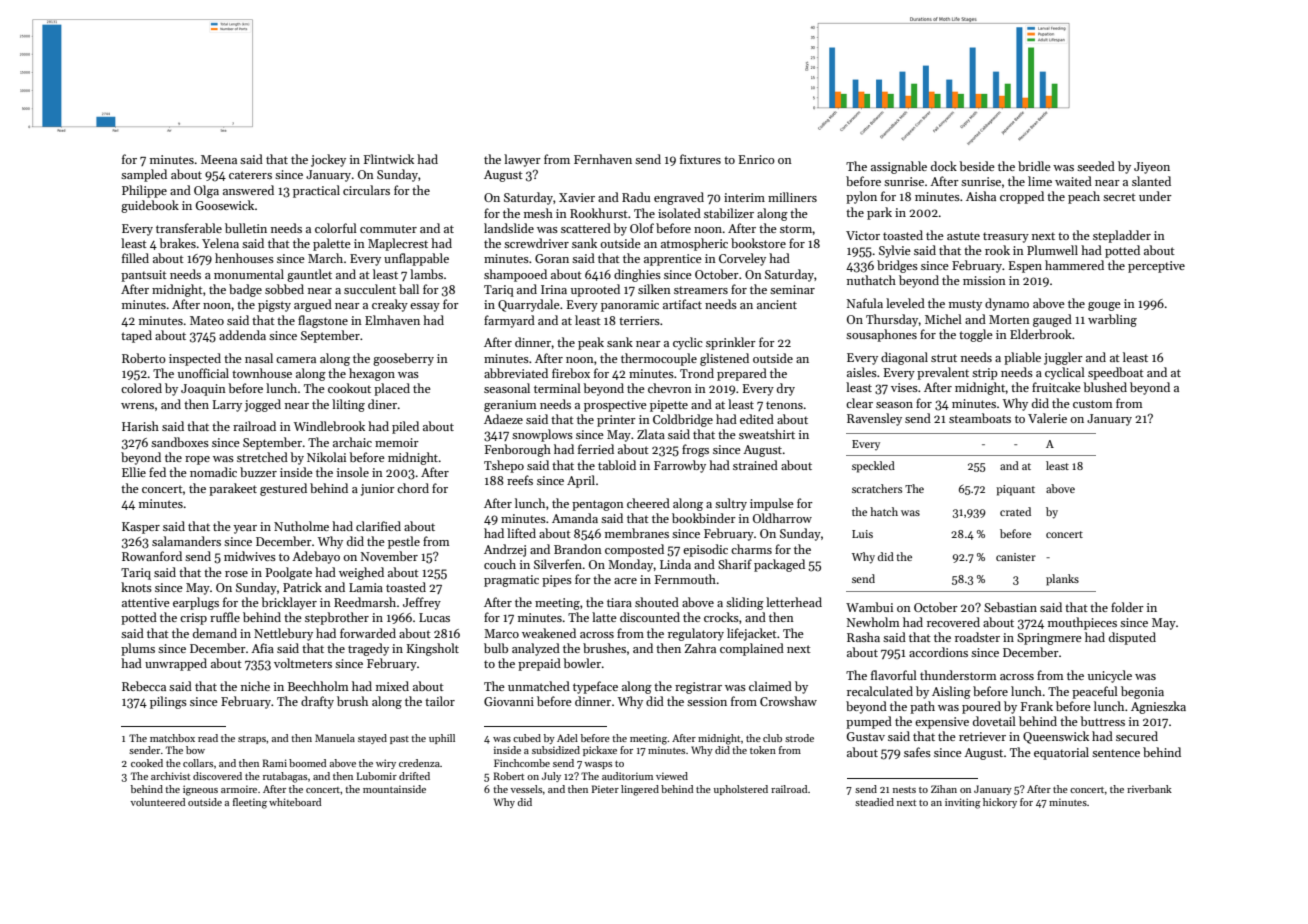 This document has width=1308, height=924. I want to click on inspected, so click(195, 359).
